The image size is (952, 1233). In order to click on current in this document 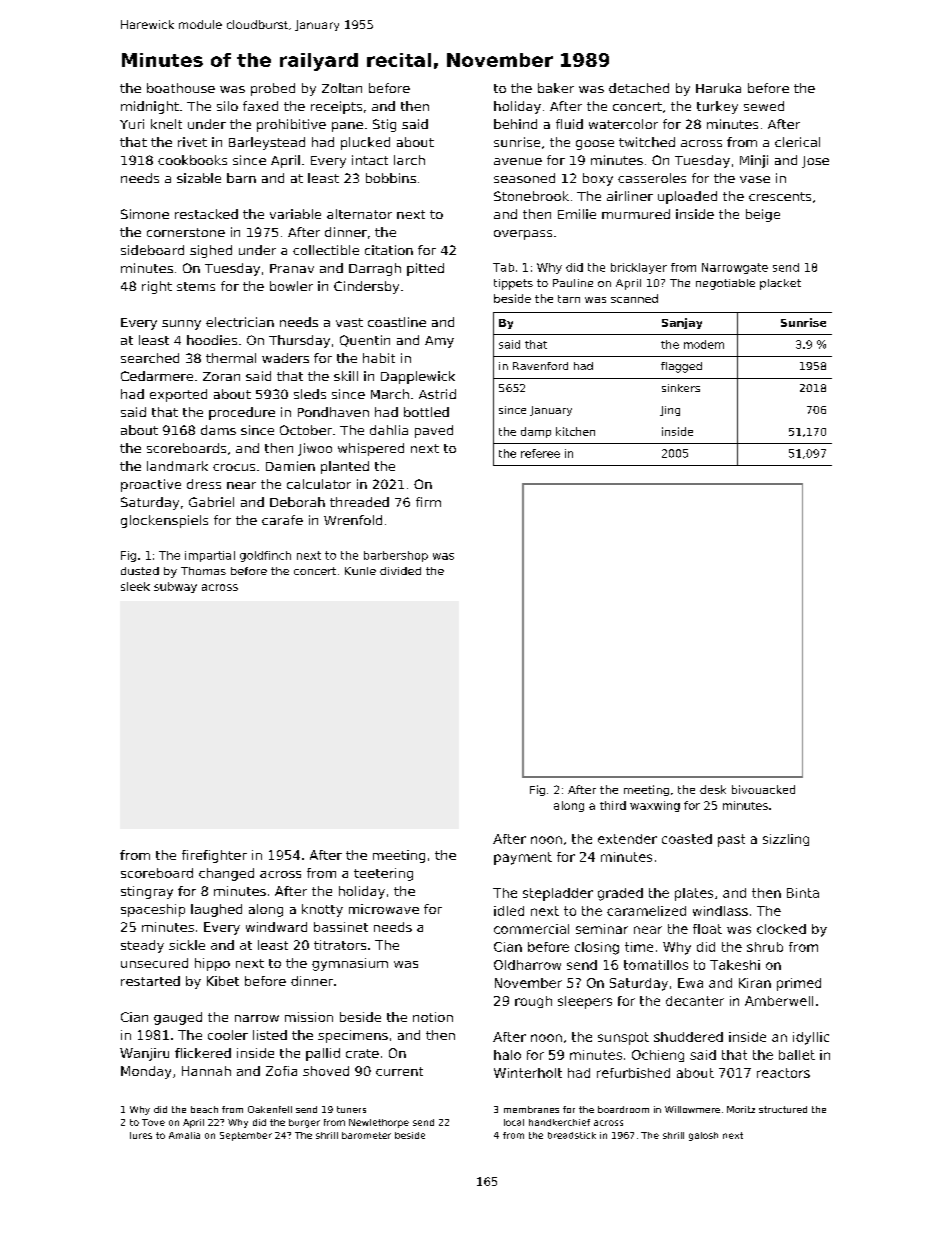, I will do `click(399, 1071)`.
